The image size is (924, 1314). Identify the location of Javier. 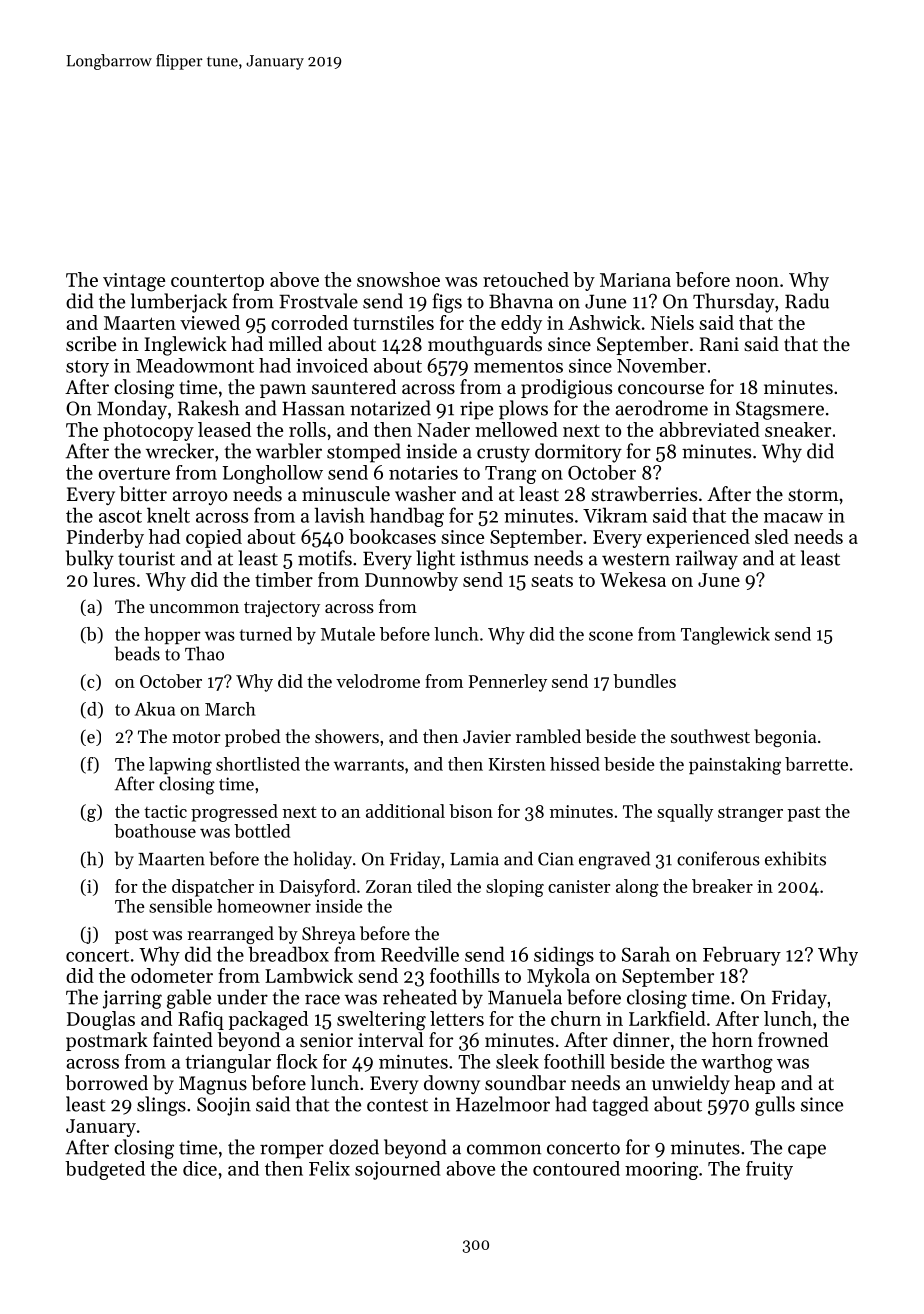
(487, 736).
